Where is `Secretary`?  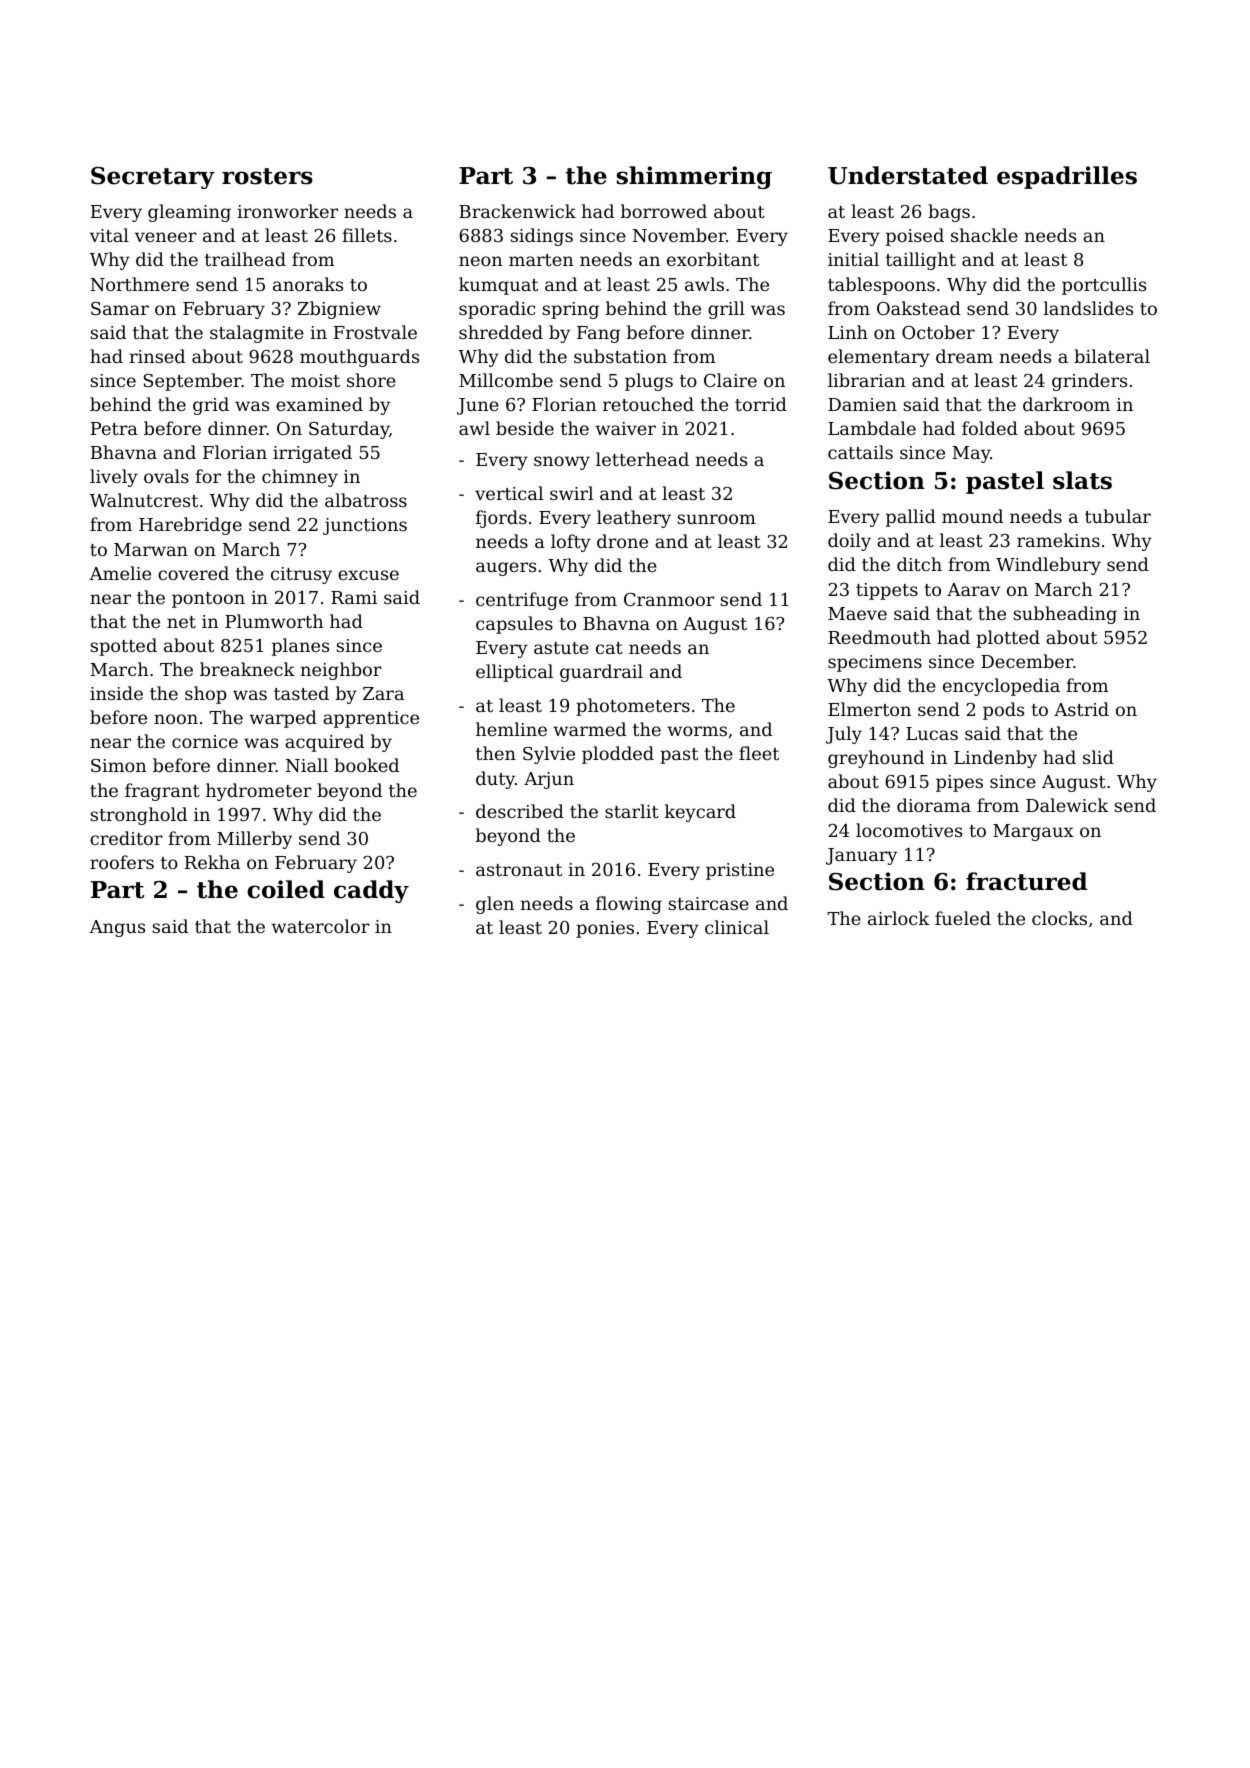
Secretary is located at coordinates (153, 178).
